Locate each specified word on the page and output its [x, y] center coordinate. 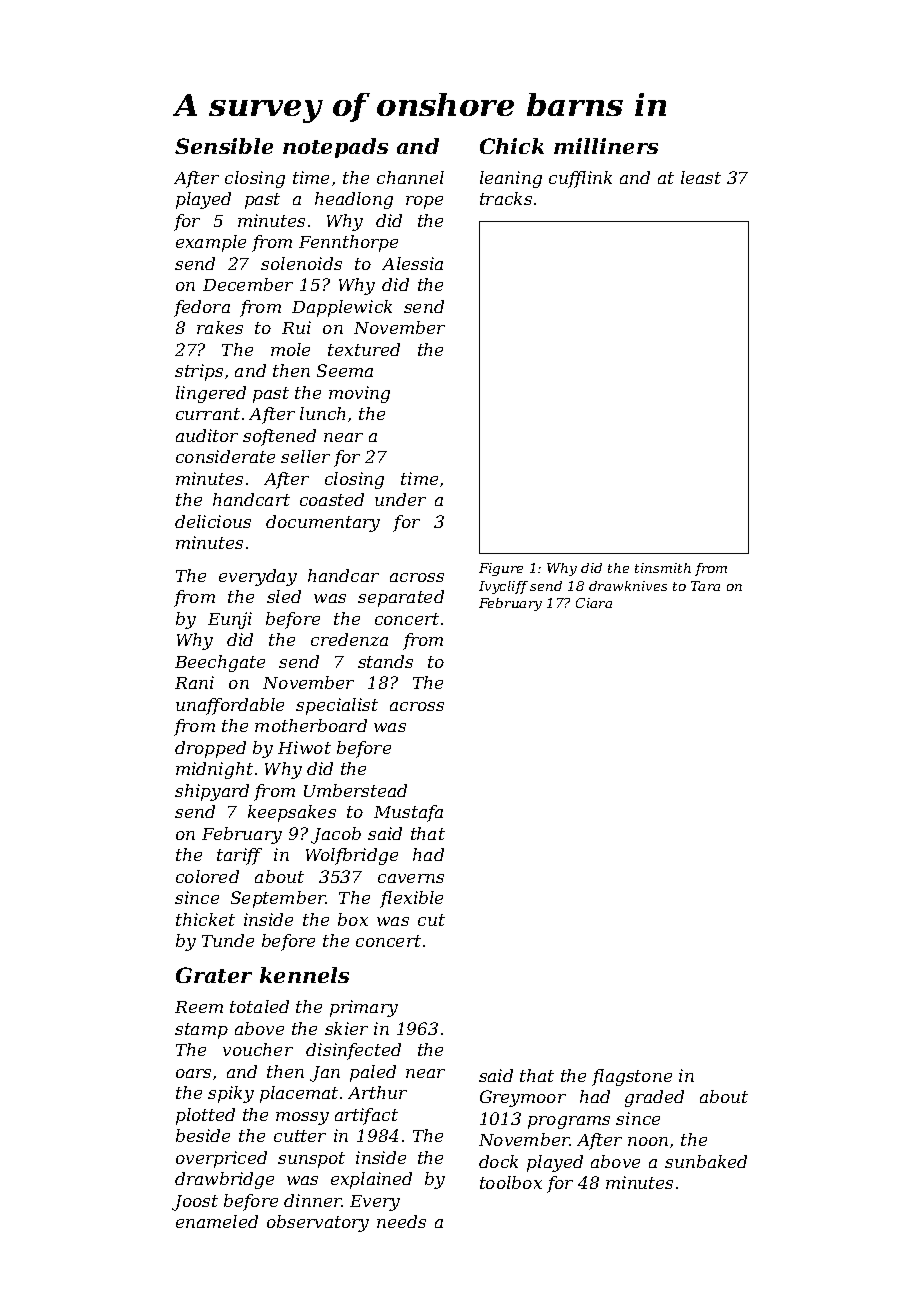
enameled [217, 1221]
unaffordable [230, 706]
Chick [512, 146]
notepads [335, 148]
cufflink [580, 179]
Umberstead [355, 790]
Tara [705, 586]
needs [401, 1221]
